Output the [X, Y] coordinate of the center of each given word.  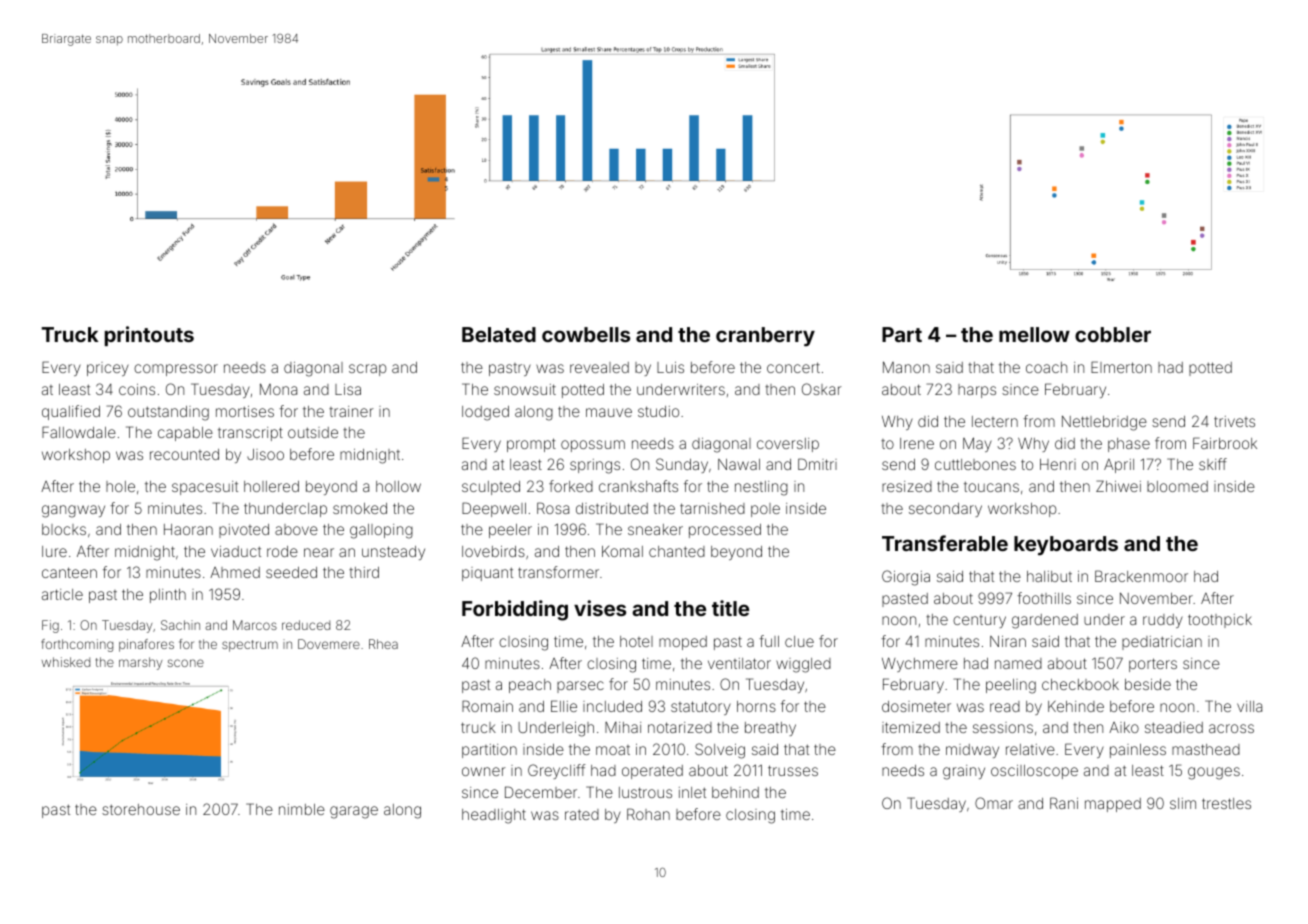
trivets [1234, 421]
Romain [487, 706]
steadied [1174, 727]
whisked [66, 662]
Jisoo [265, 454]
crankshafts [638, 486]
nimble [302, 809]
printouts [149, 336]
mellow [1034, 334]
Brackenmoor [1141, 576]
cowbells [586, 334]
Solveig [720, 751]
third [364, 572]
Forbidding [515, 610]
